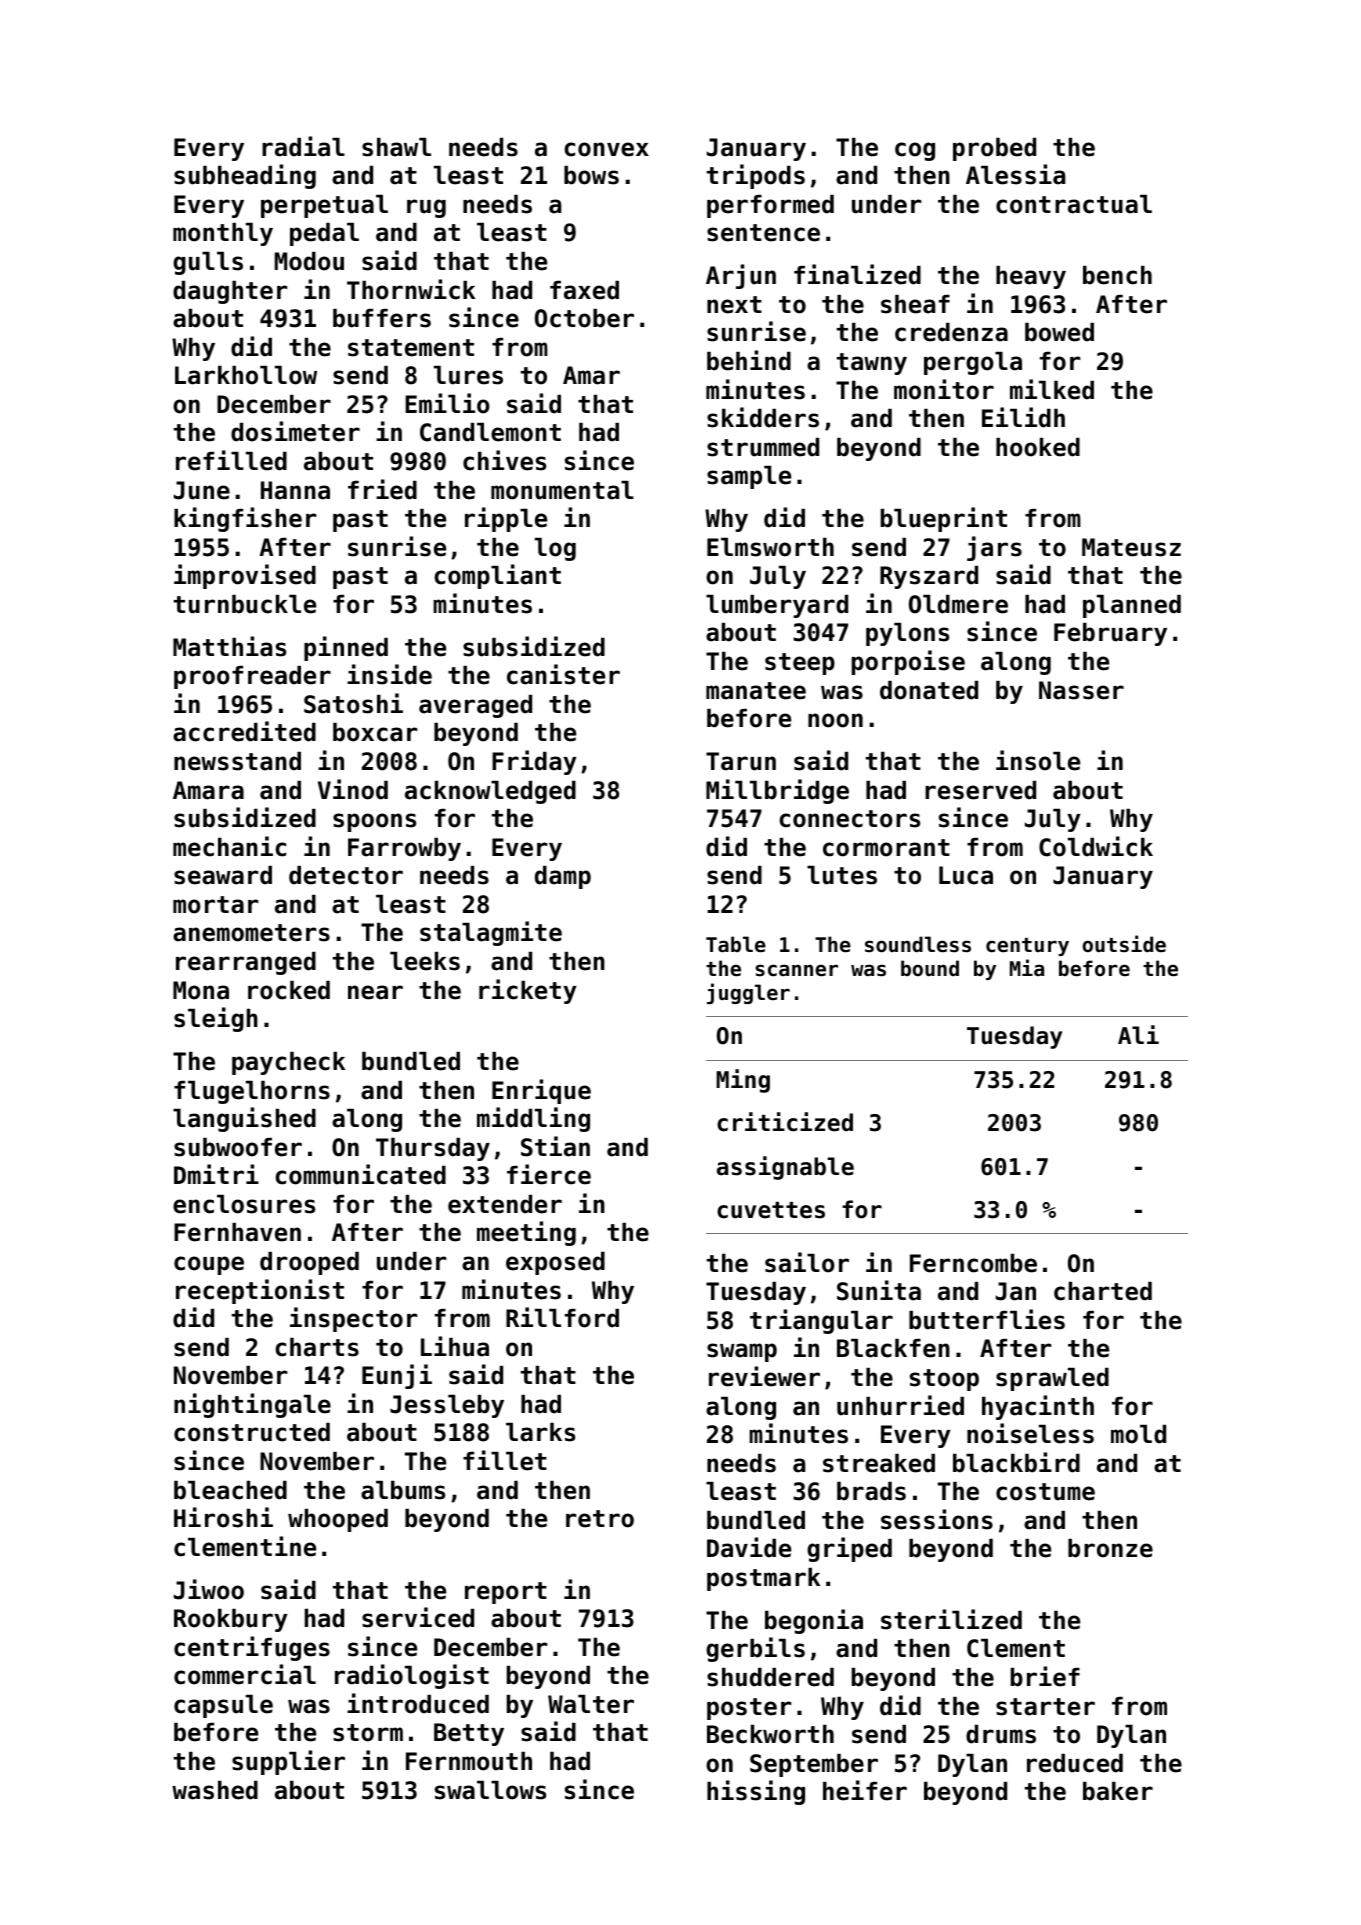  What do you see at coordinates (606, 149) in the image?
I see `convex` at bounding box center [606, 149].
